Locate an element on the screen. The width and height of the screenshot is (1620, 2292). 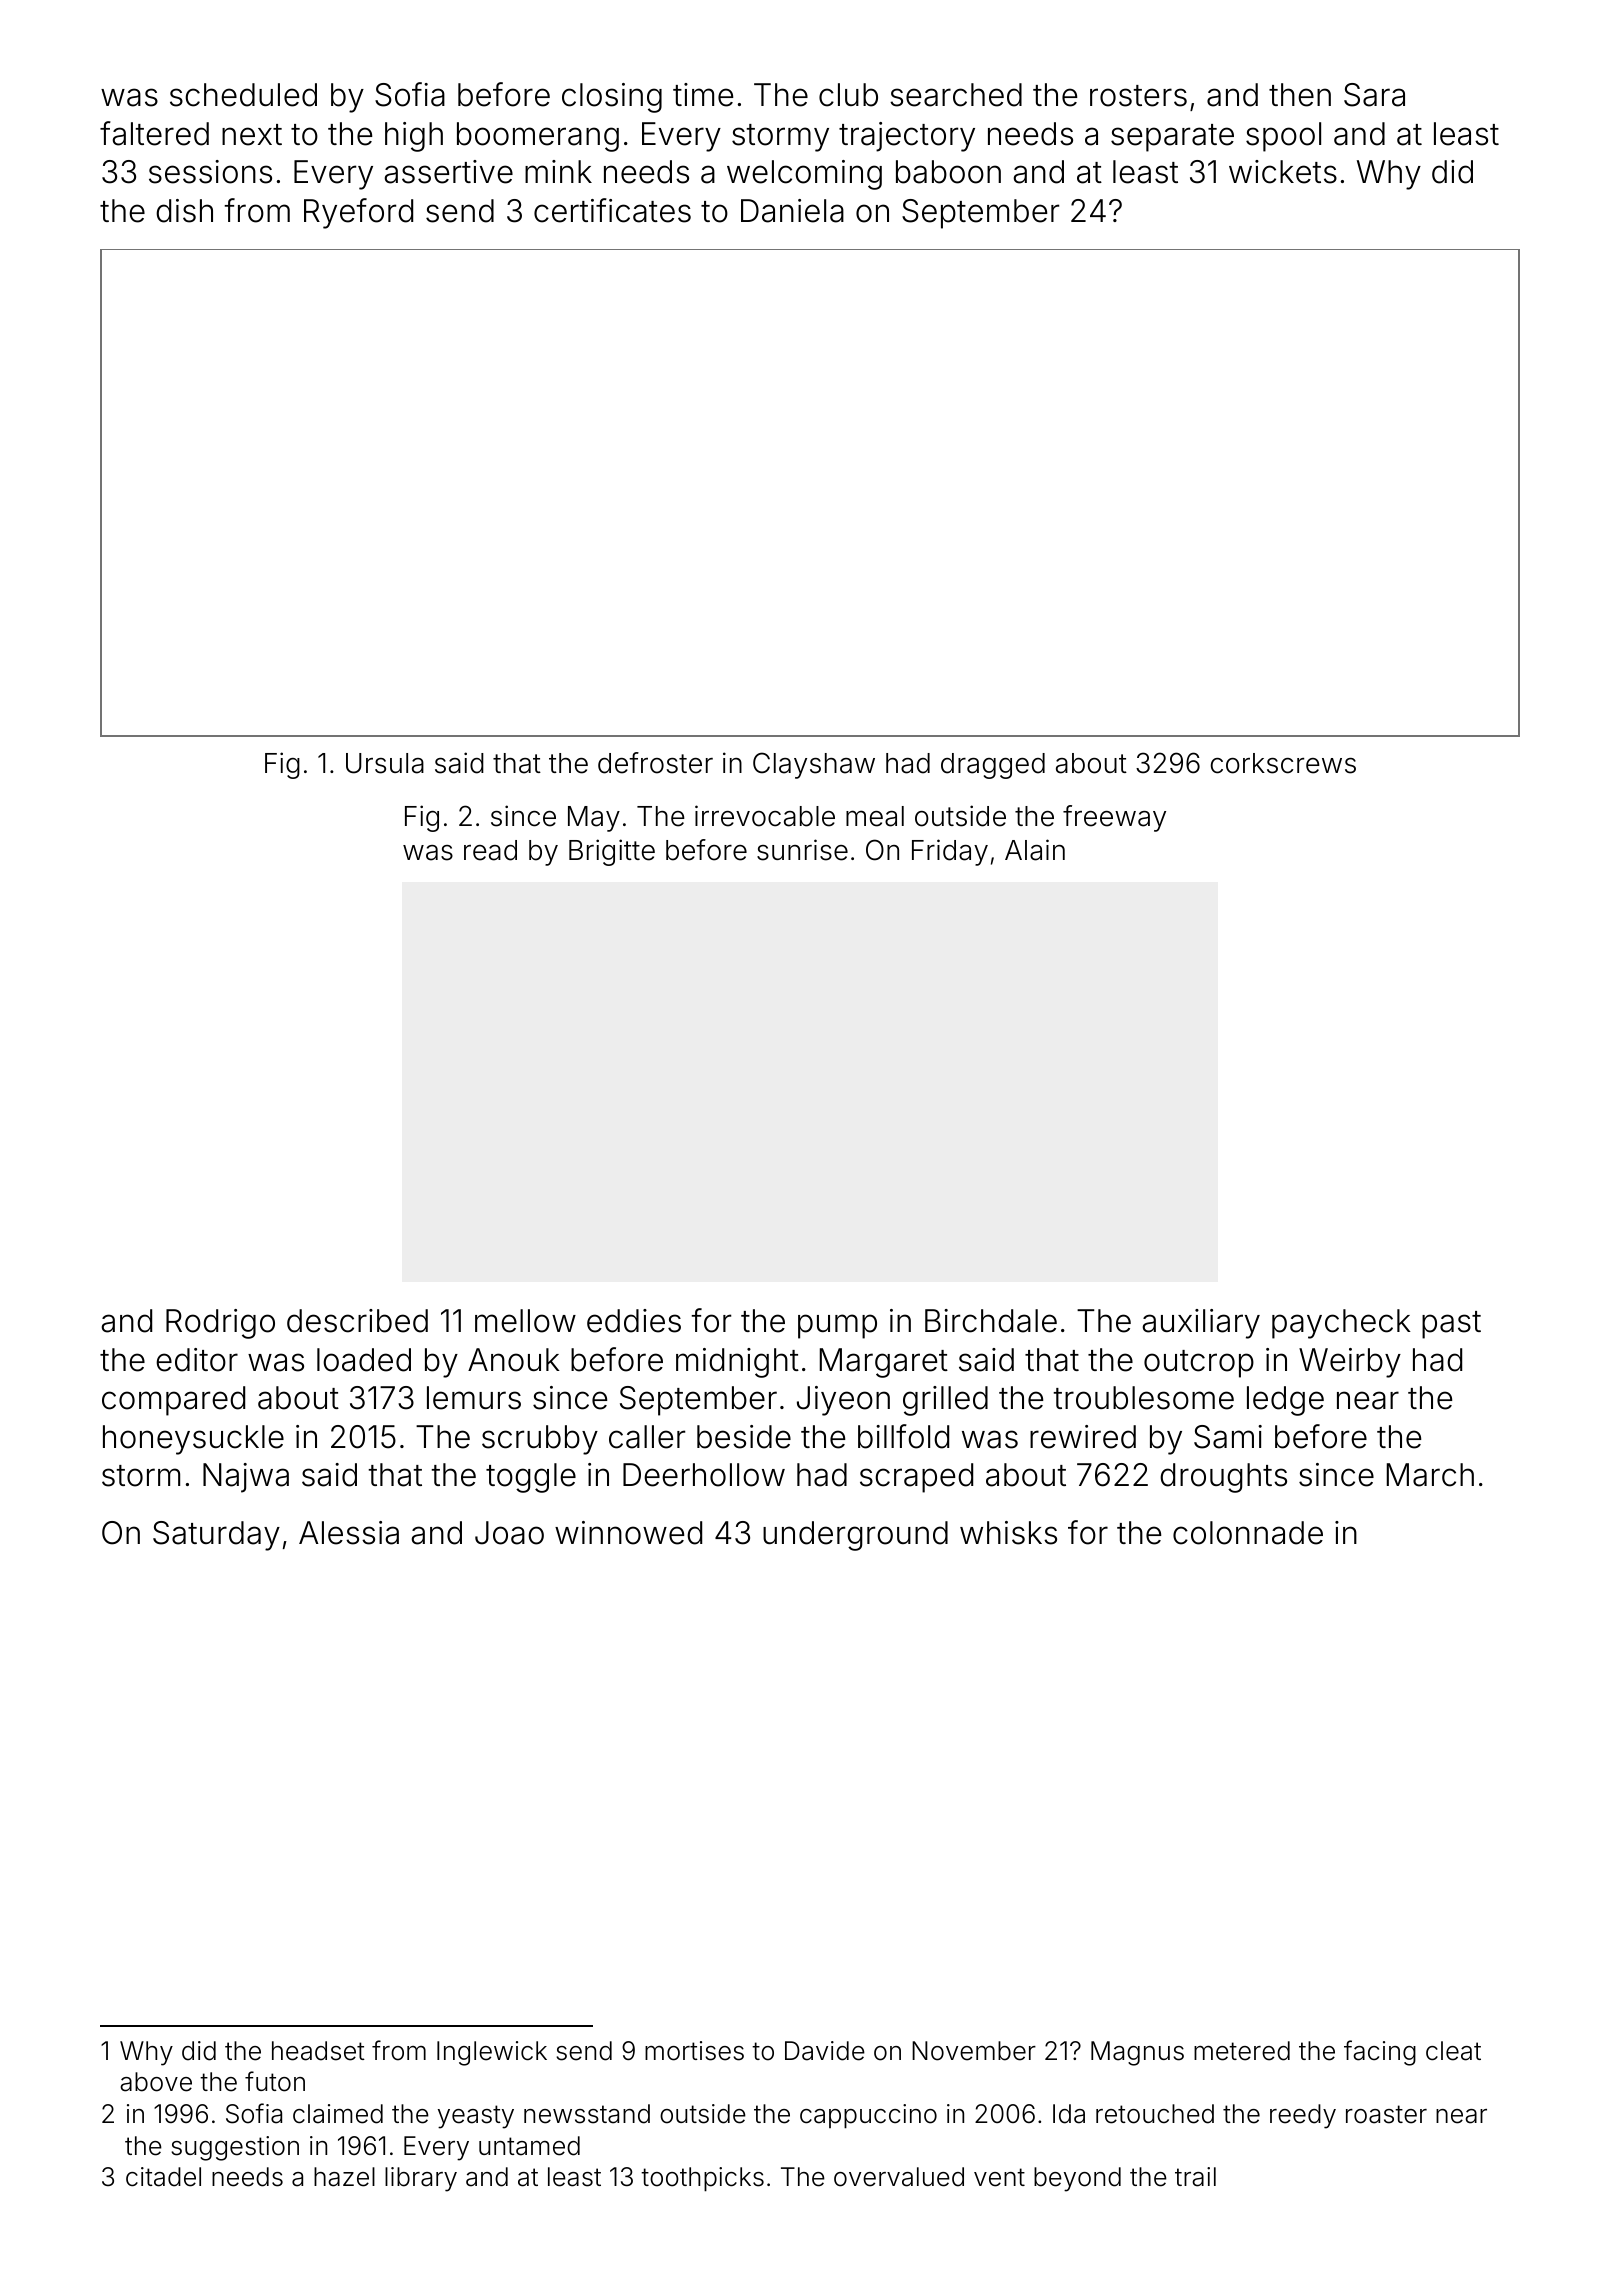
above is located at coordinates (156, 2082).
